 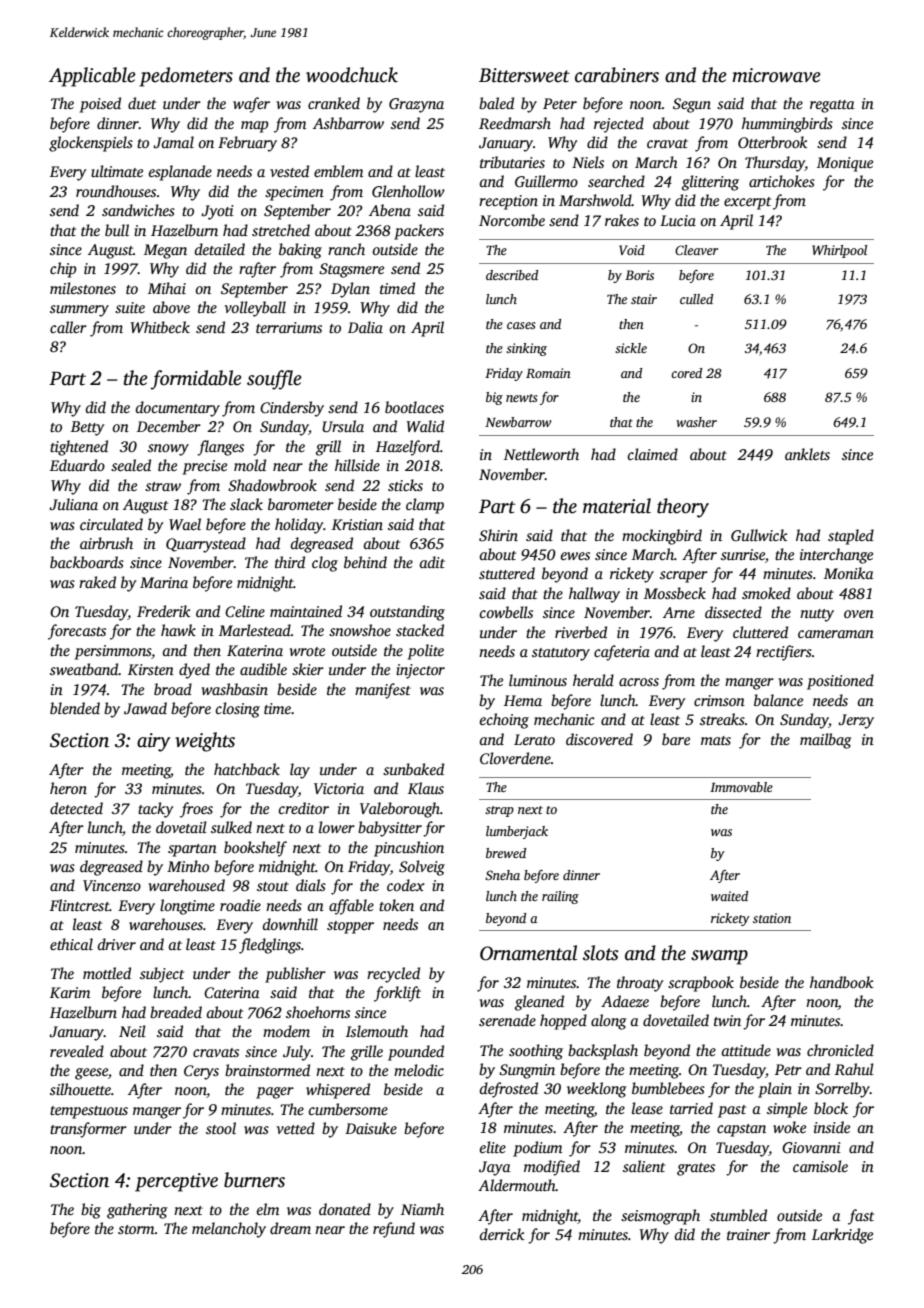 I want to click on blended, so click(x=75, y=708).
